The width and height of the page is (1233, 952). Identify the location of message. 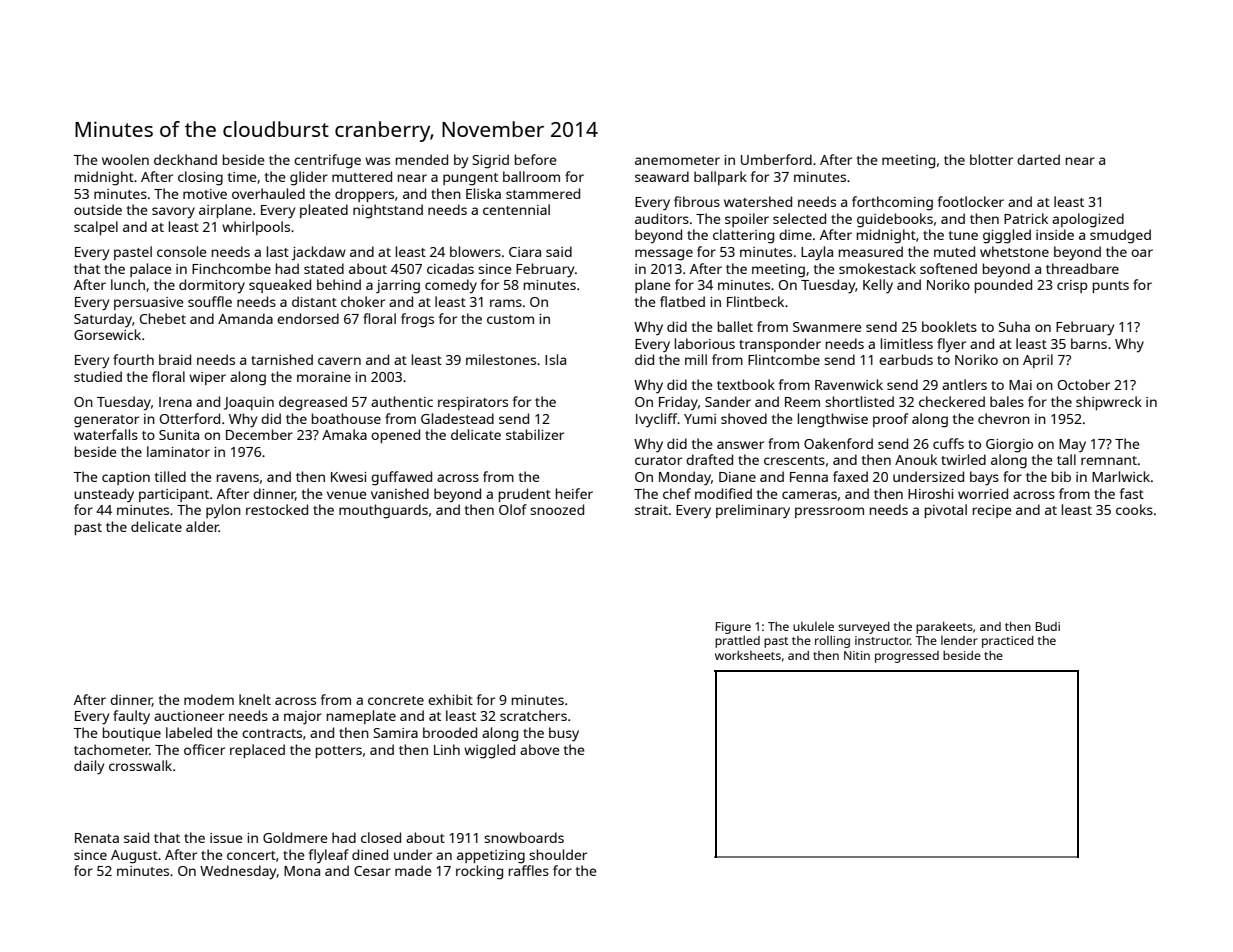
(664, 255).
